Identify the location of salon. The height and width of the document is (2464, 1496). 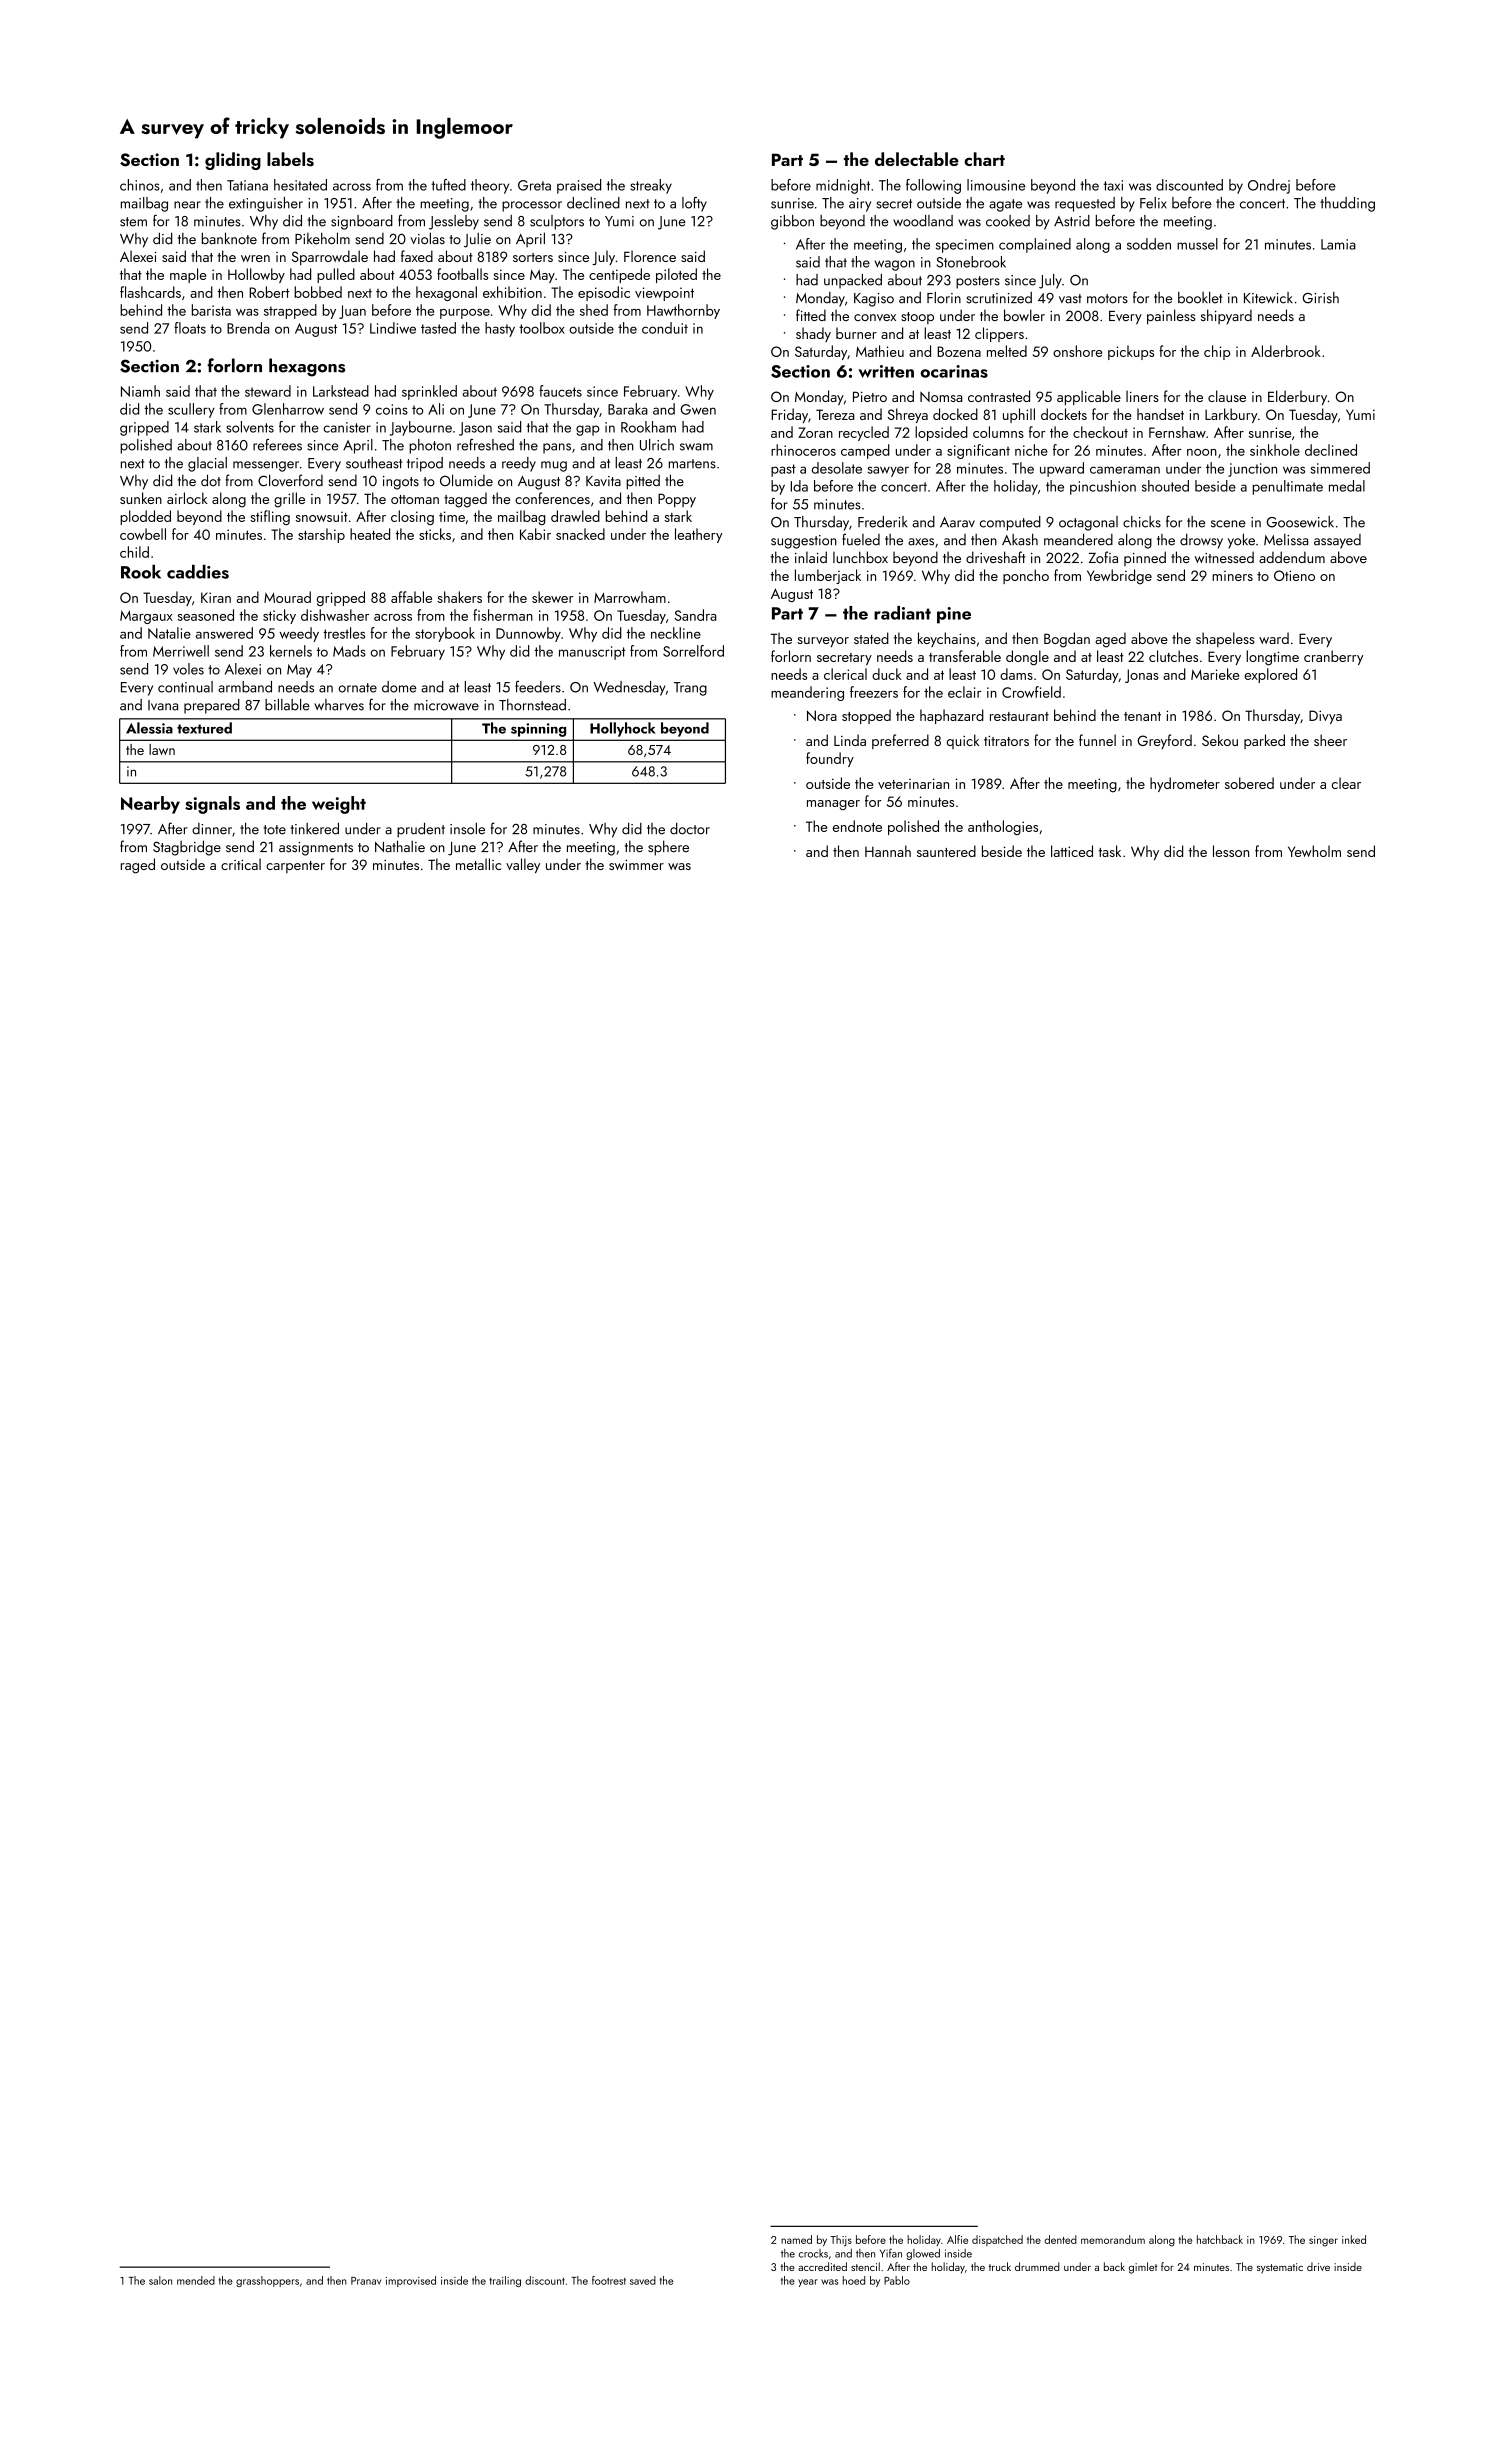
(160, 2280).
